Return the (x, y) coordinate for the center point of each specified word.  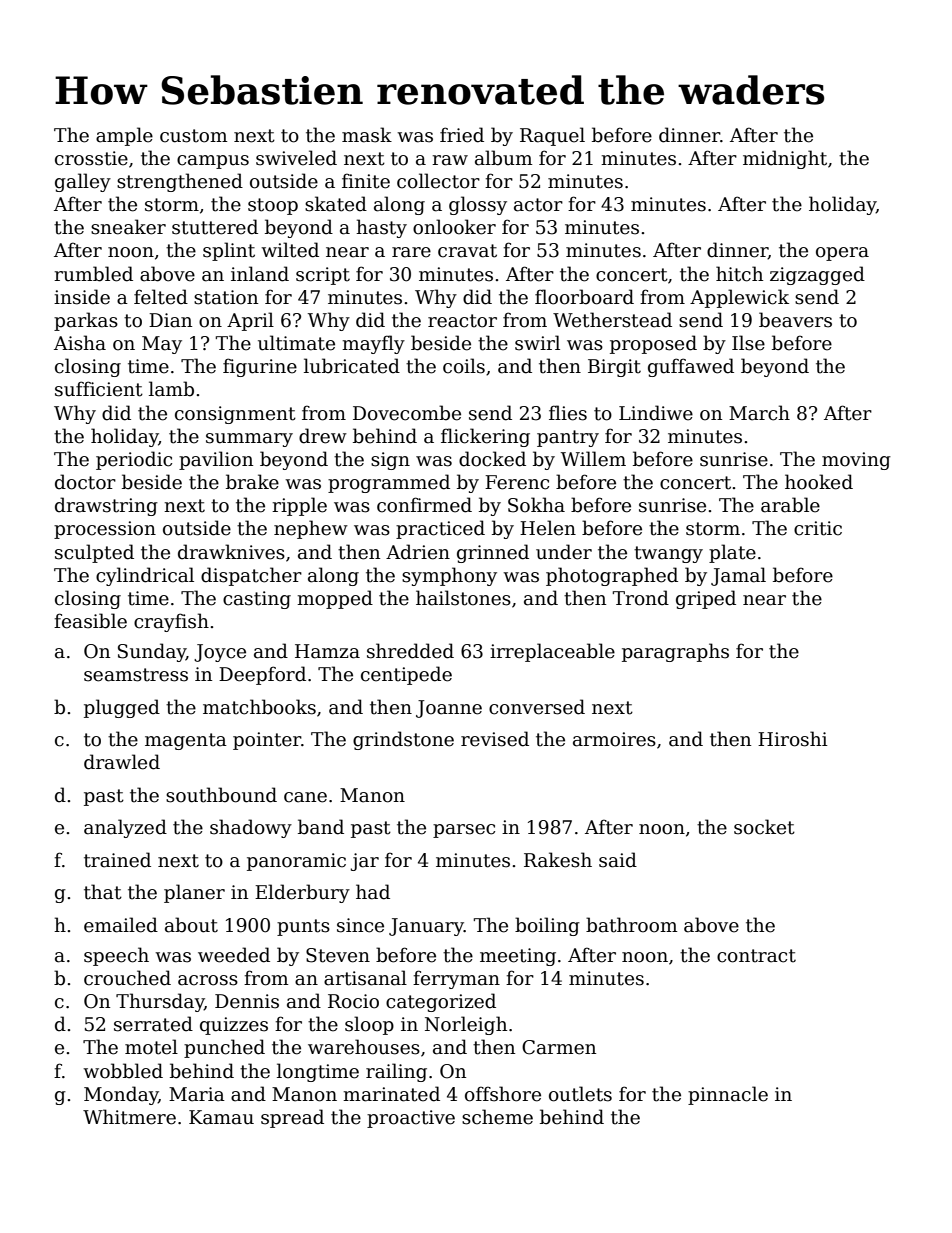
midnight (785, 159)
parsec (464, 831)
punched (224, 1048)
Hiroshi (793, 739)
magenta (186, 741)
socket (764, 827)
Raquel (552, 136)
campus (213, 162)
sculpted (94, 553)
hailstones (463, 598)
